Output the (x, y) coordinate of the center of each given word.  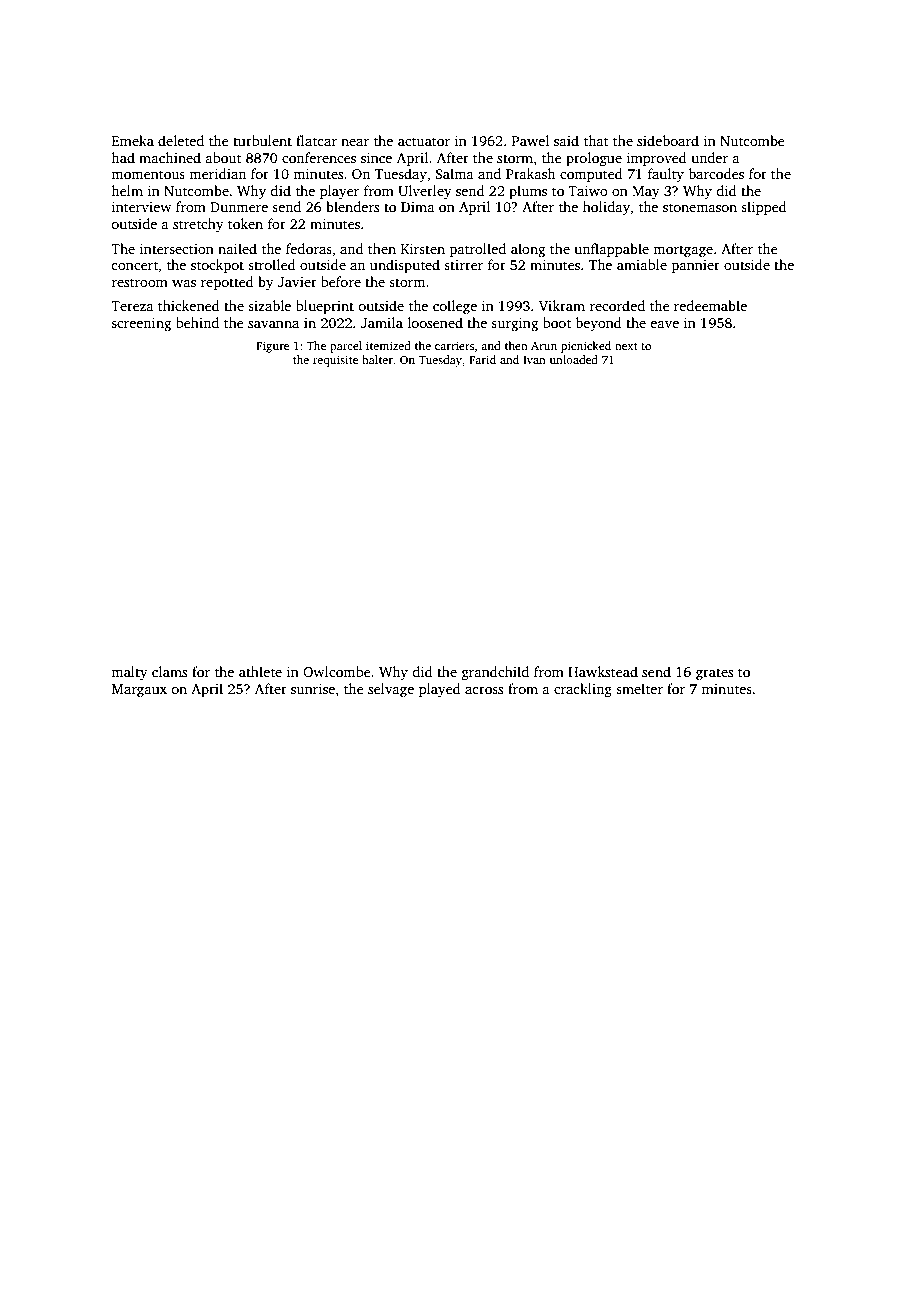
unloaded (573, 359)
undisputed (405, 266)
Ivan (534, 360)
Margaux (139, 690)
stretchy (198, 225)
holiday (606, 208)
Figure (272, 347)
